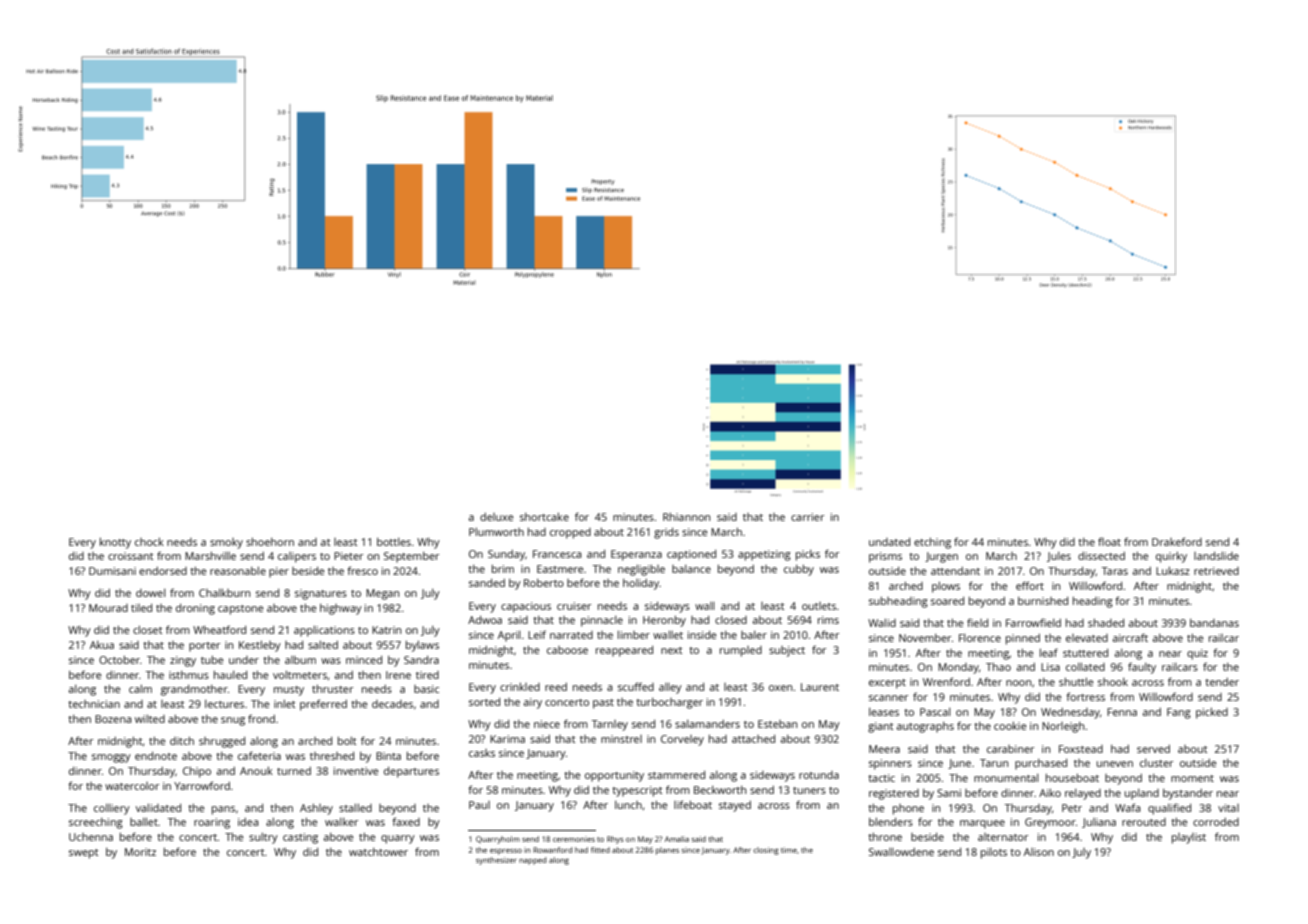 Image resolution: width=1308 pixels, height=924 pixels. What do you see at coordinates (1177, 541) in the page?
I see `Drakeford` at bounding box center [1177, 541].
